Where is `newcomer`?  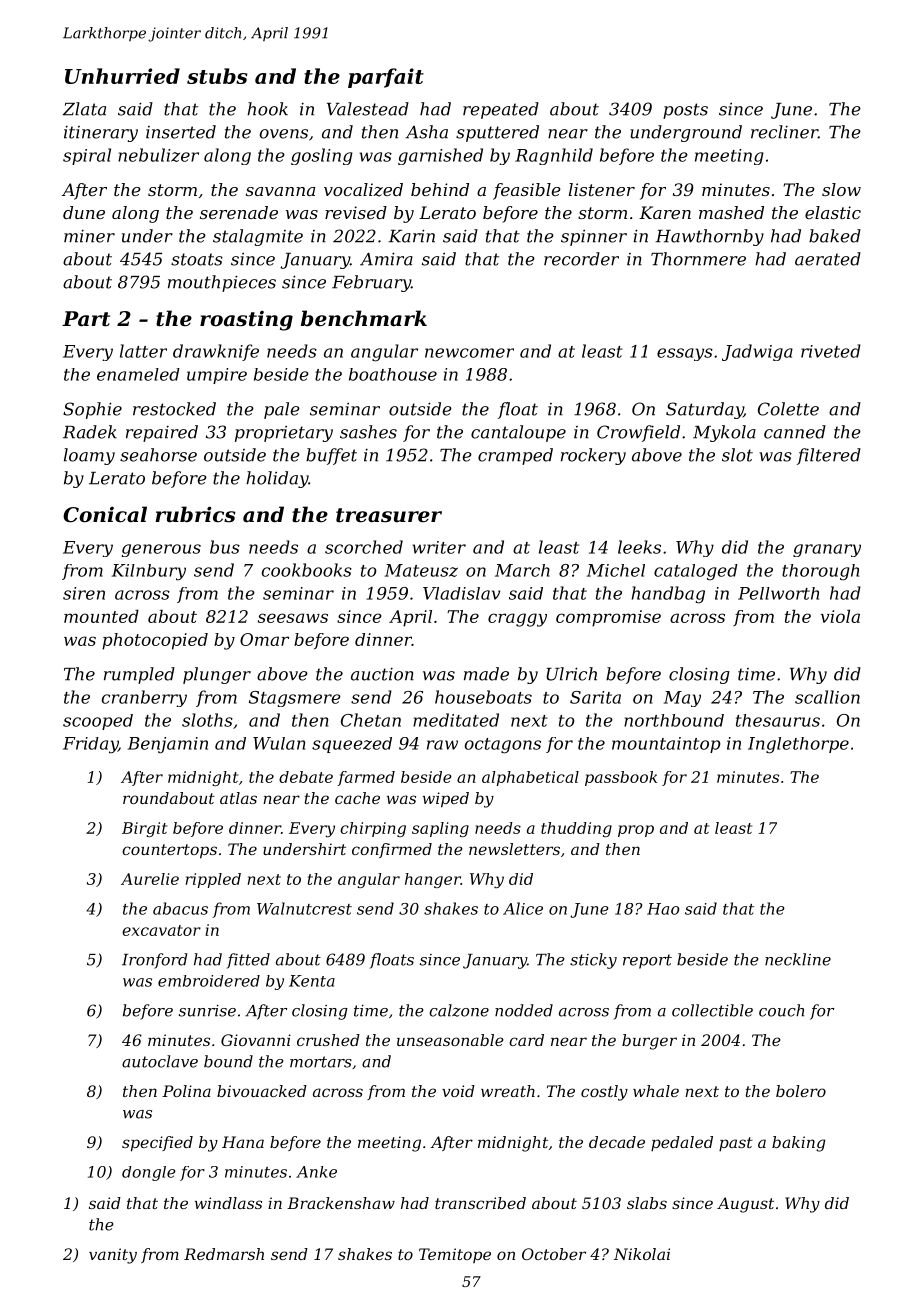 newcomer is located at coordinates (469, 353).
